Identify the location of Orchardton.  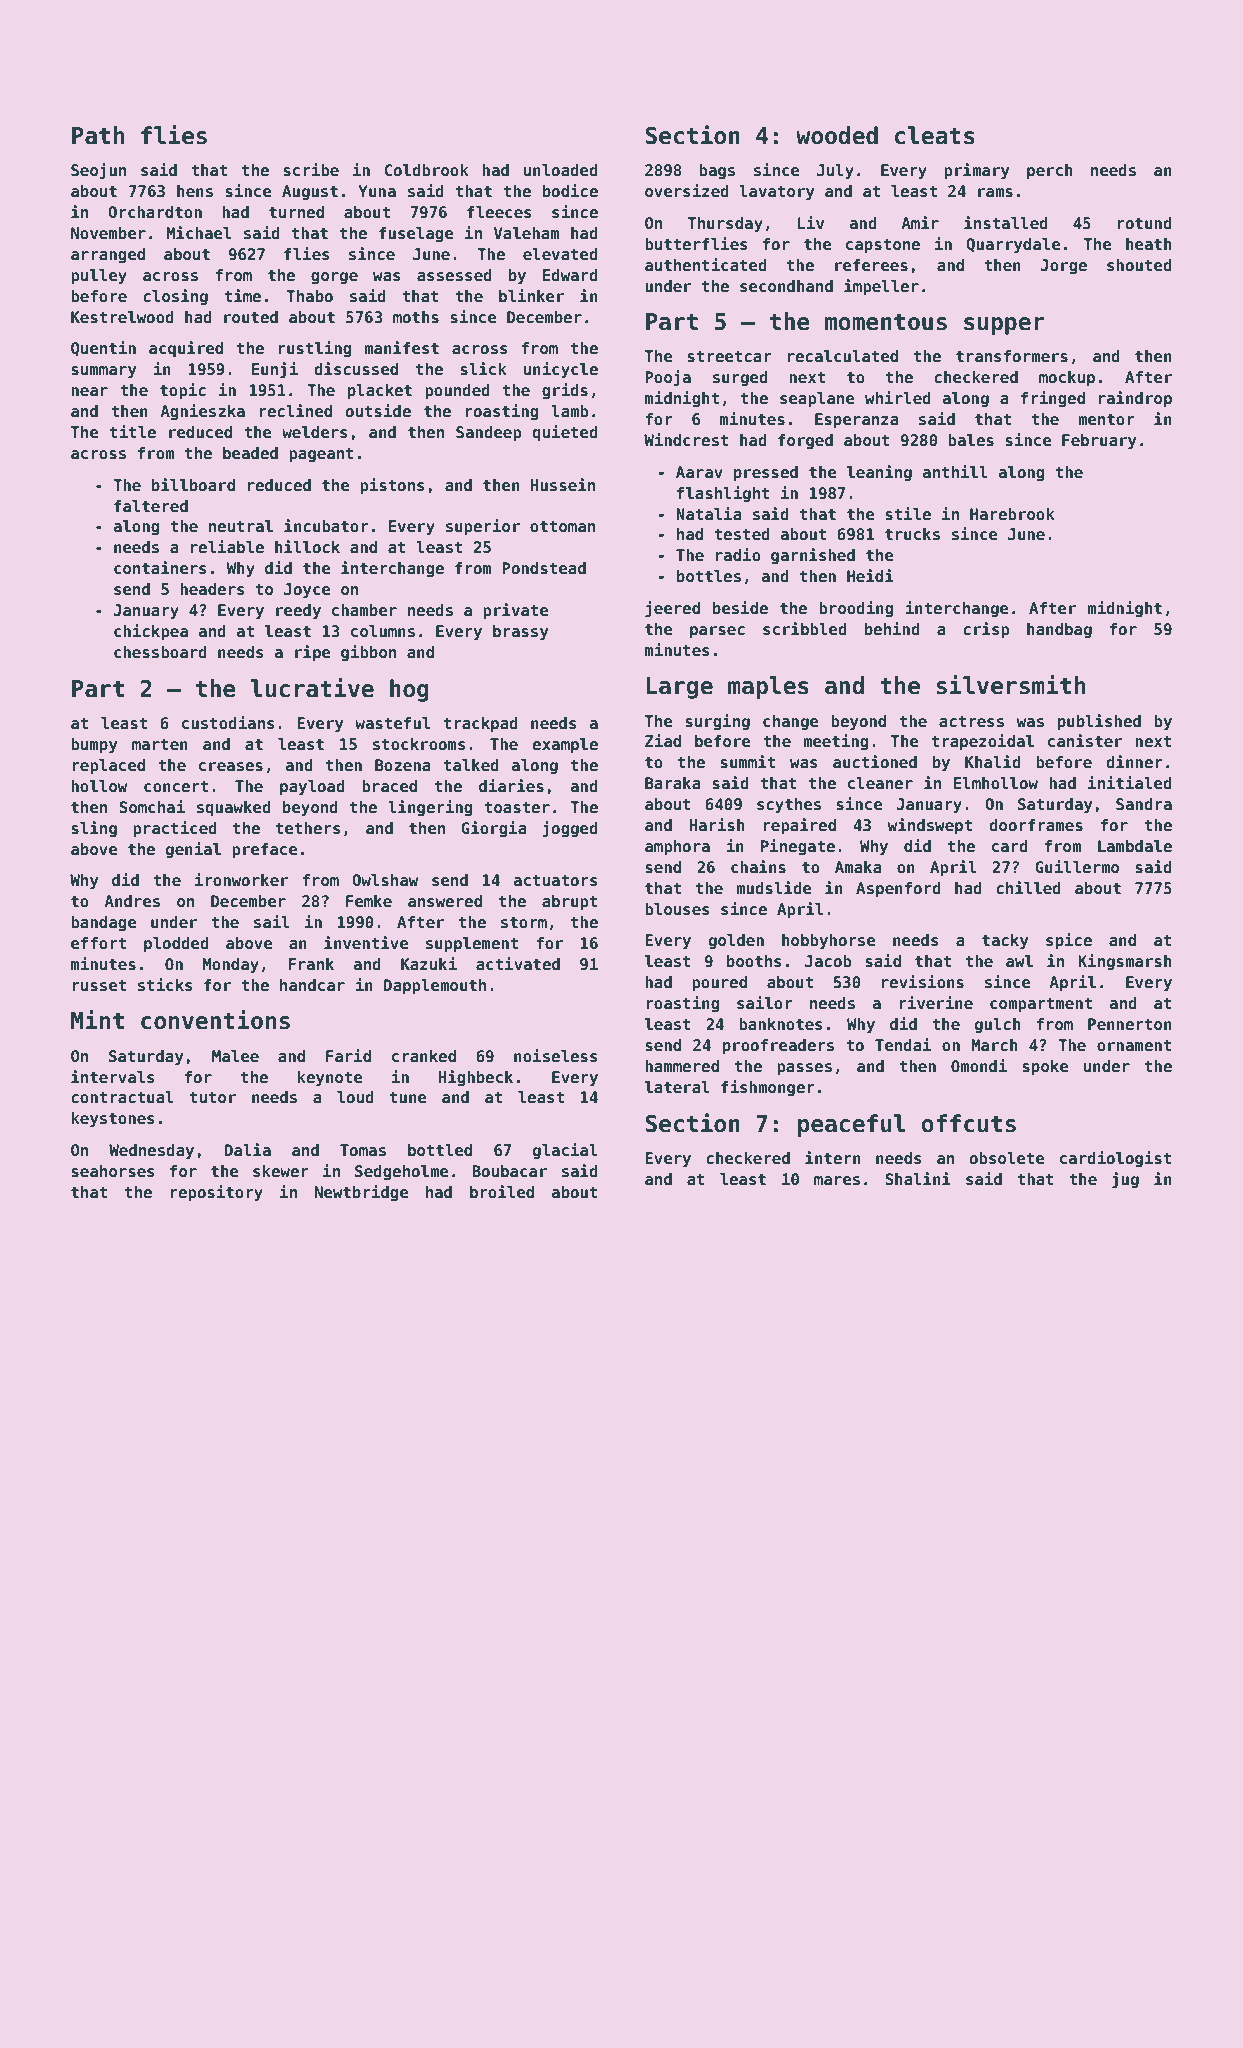
(155, 212).
